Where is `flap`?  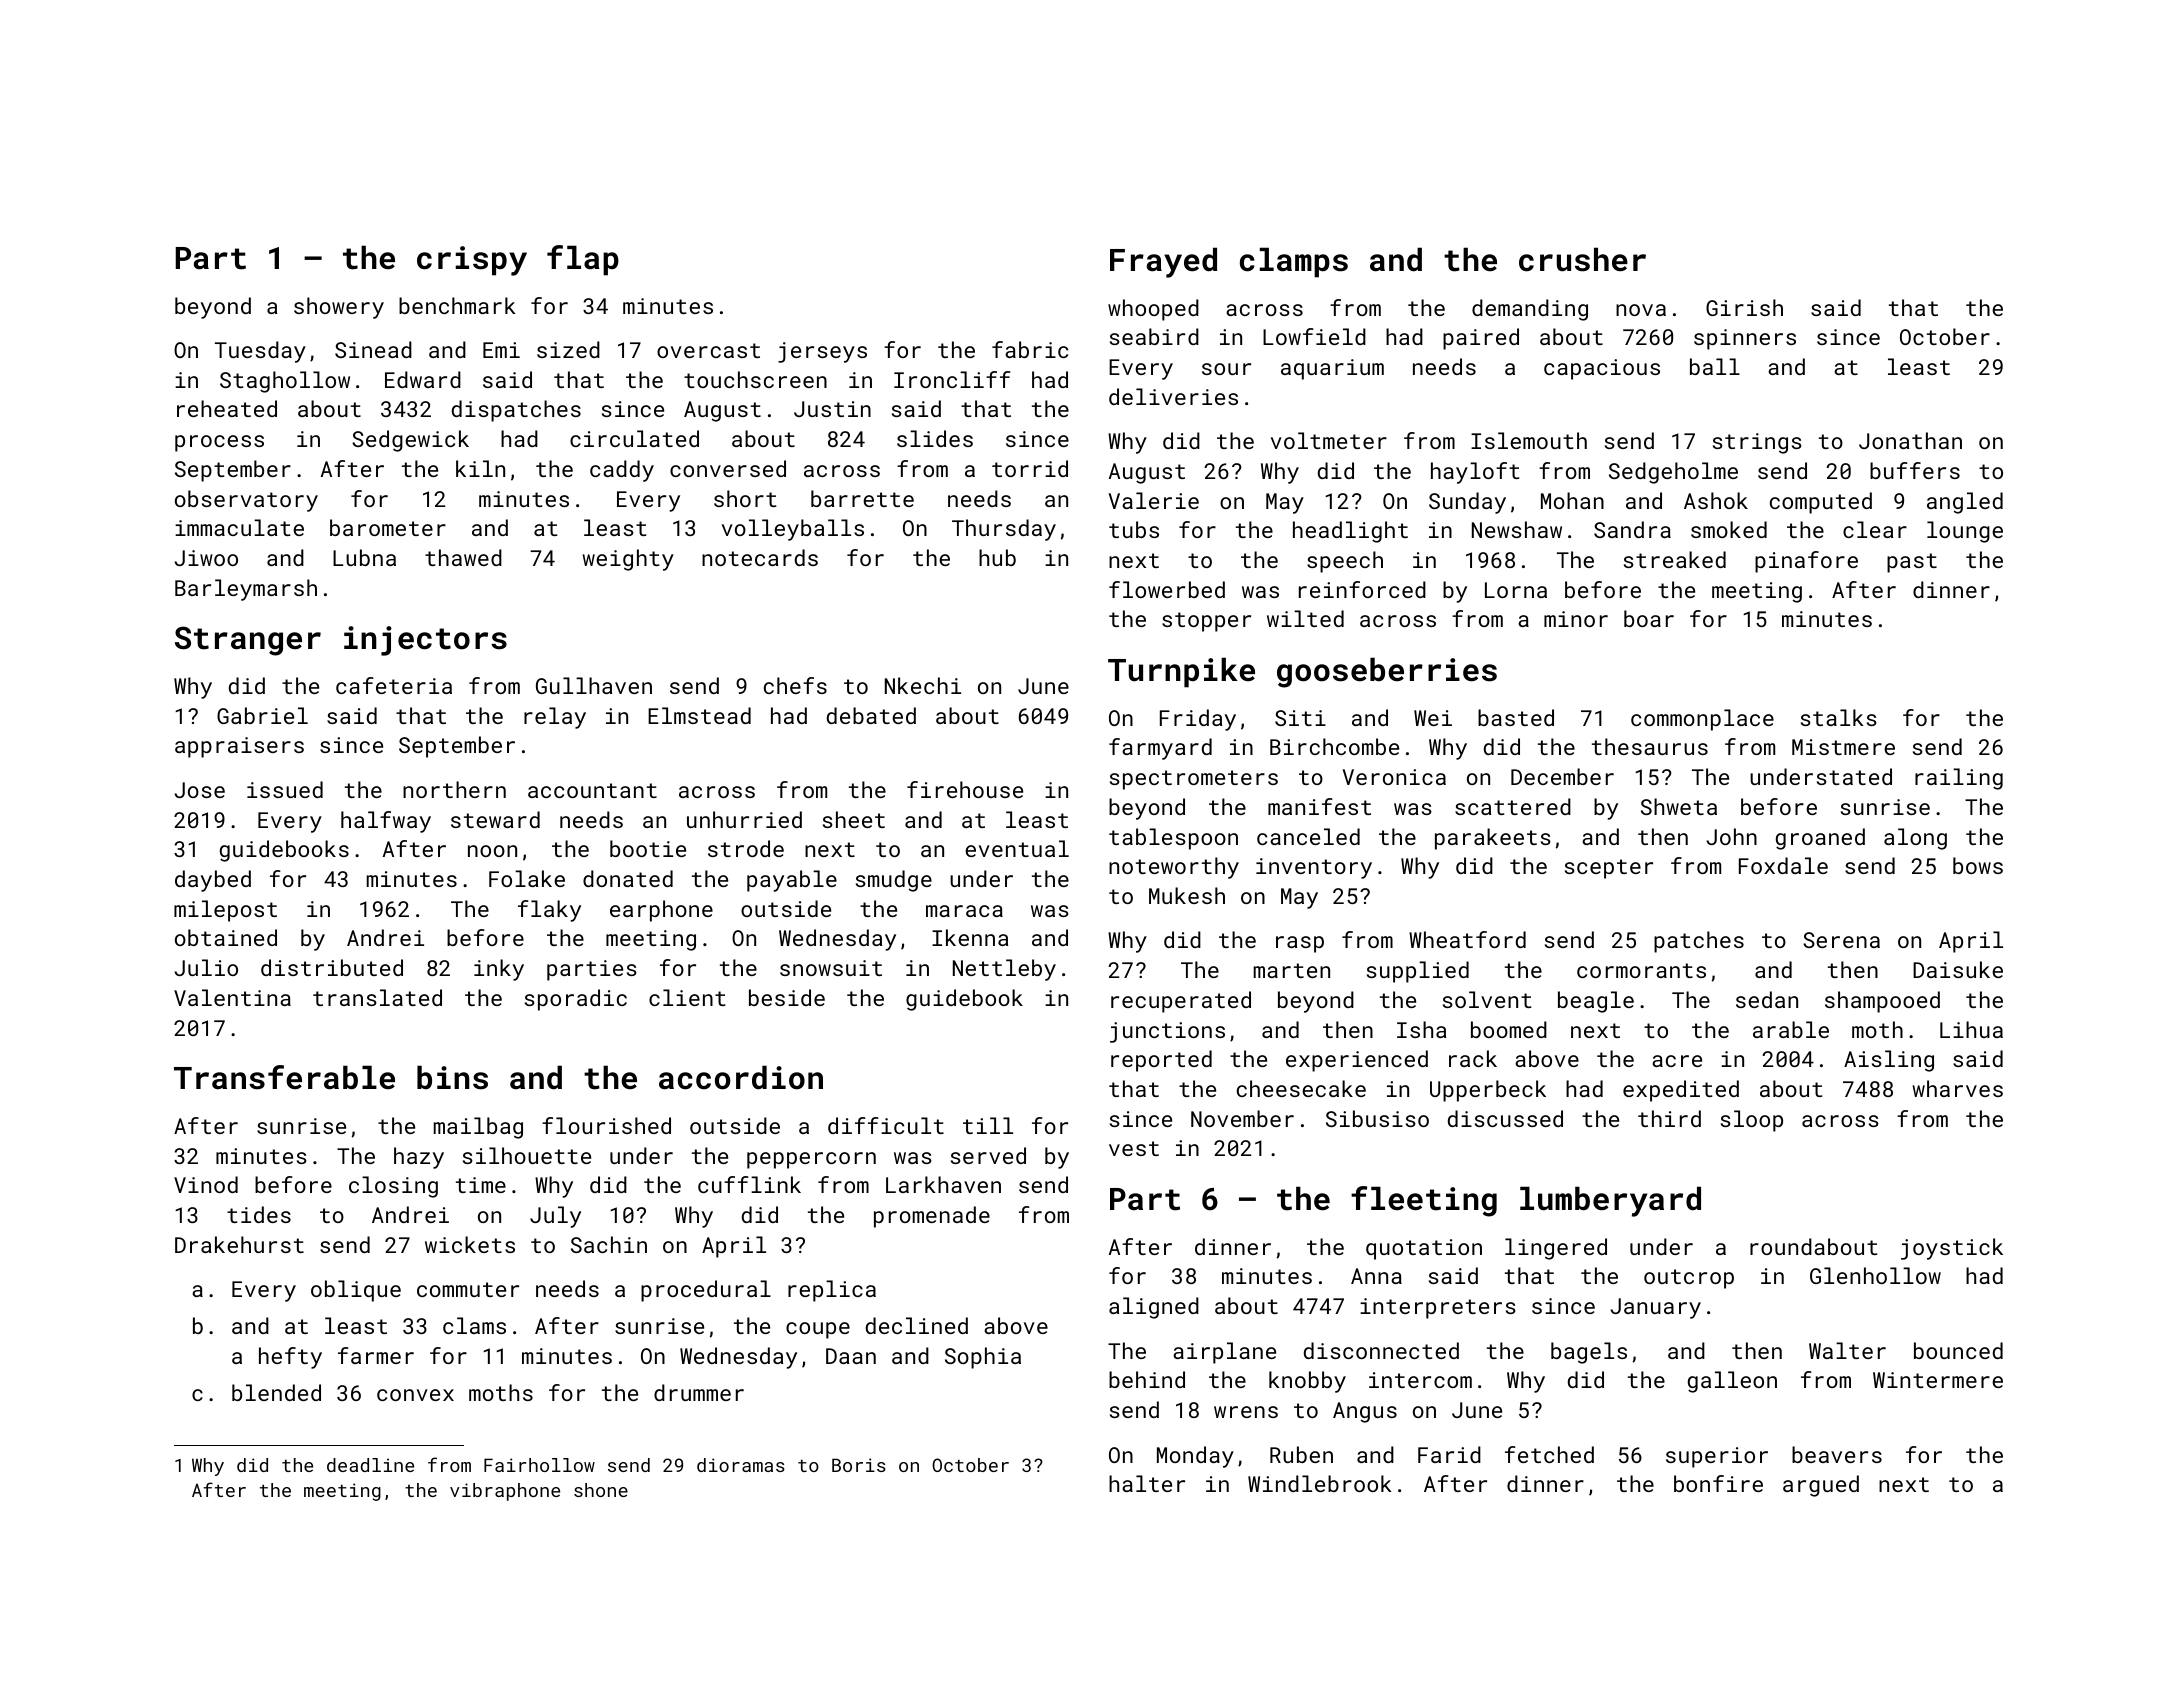 flap is located at coordinates (583, 260).
